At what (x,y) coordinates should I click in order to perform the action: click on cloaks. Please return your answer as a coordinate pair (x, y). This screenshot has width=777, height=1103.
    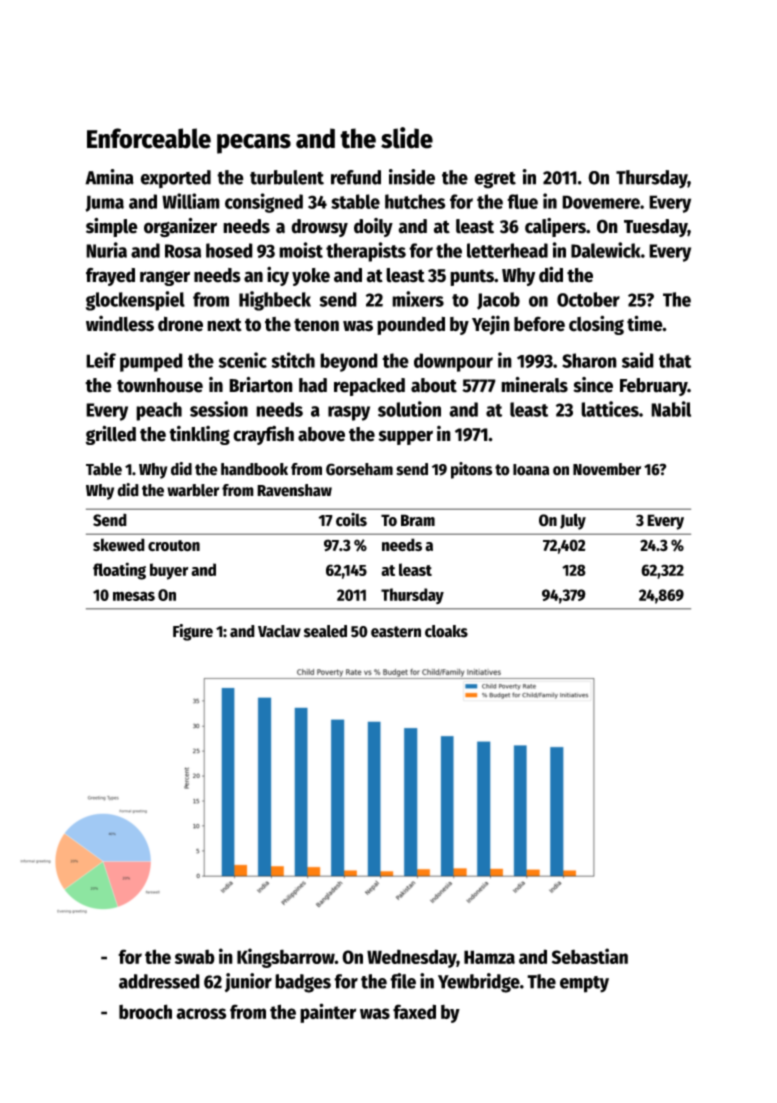
    Looking at the image, I should click on (446, 631).
